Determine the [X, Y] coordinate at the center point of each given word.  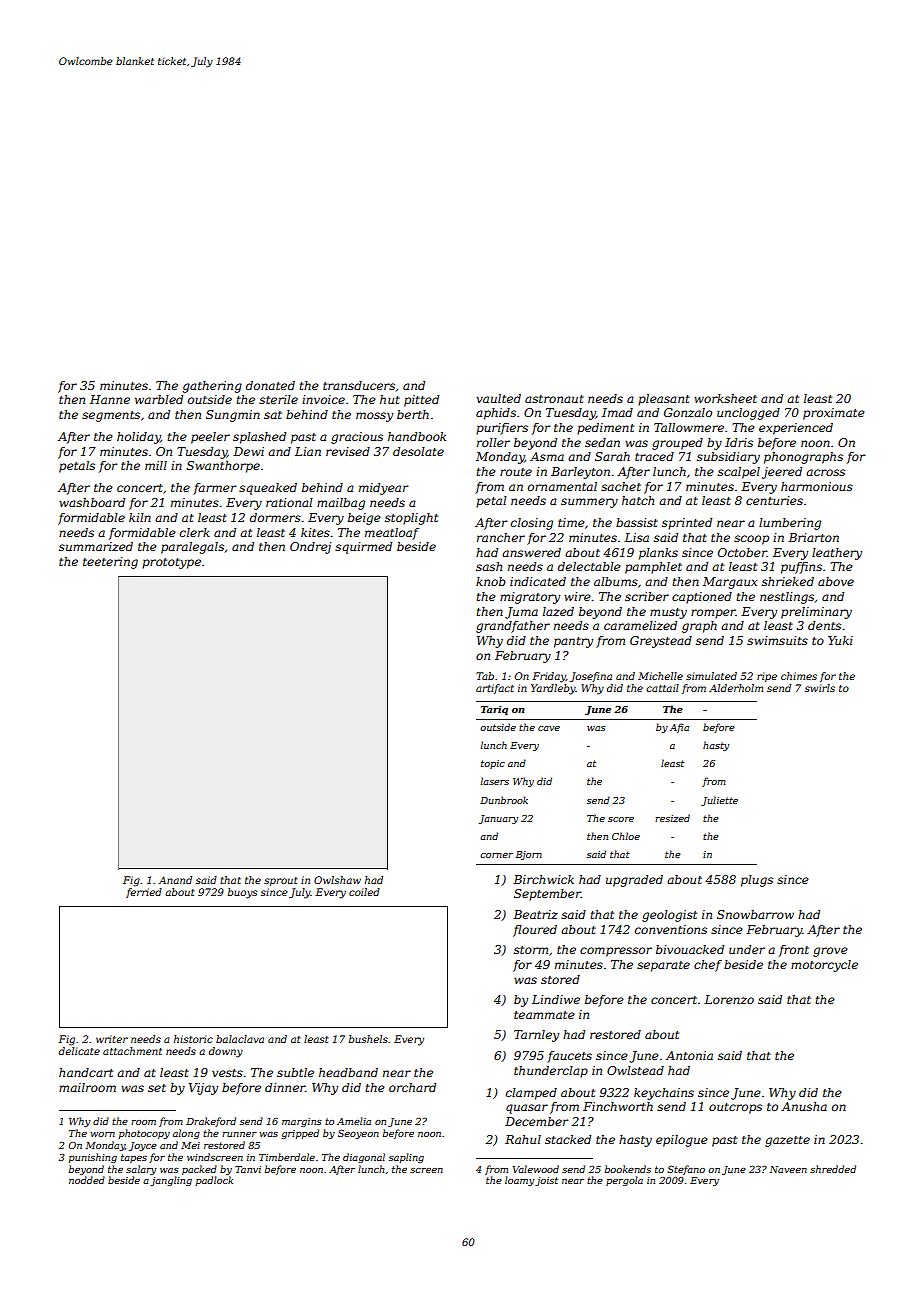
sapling [406, 1158]
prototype [171, 563]
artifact [495, 689]
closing [532, 524]
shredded [833, 1169]
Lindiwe [556, 999]
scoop [751, 540]
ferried [144, 893]
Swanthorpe [223, 467]
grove [830, 952]
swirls [820, 688]
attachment [132, 1051]
